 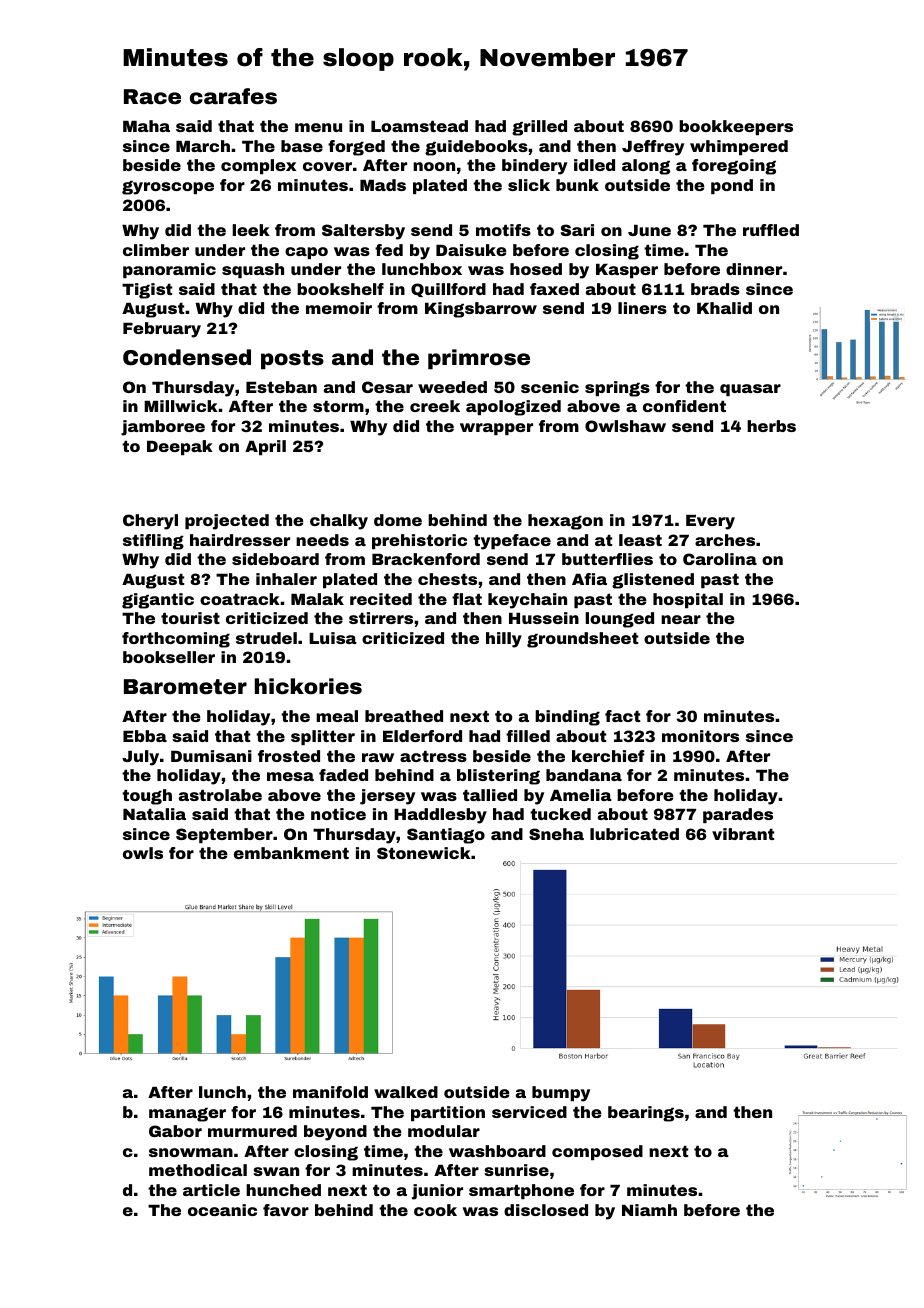 I want to click on parades, so click(x=738, y=815).
